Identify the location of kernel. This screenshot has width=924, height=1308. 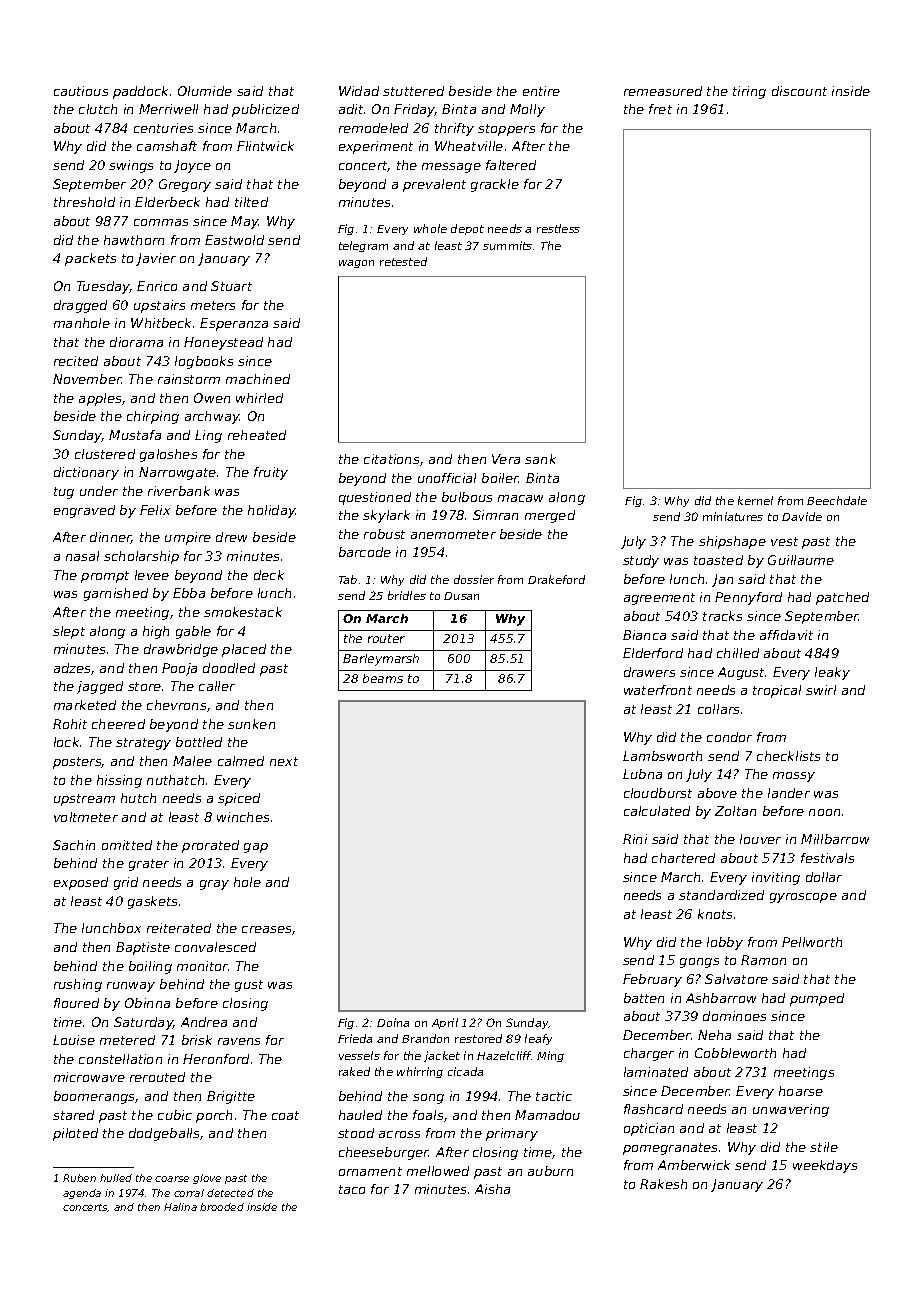
(755, 500).
